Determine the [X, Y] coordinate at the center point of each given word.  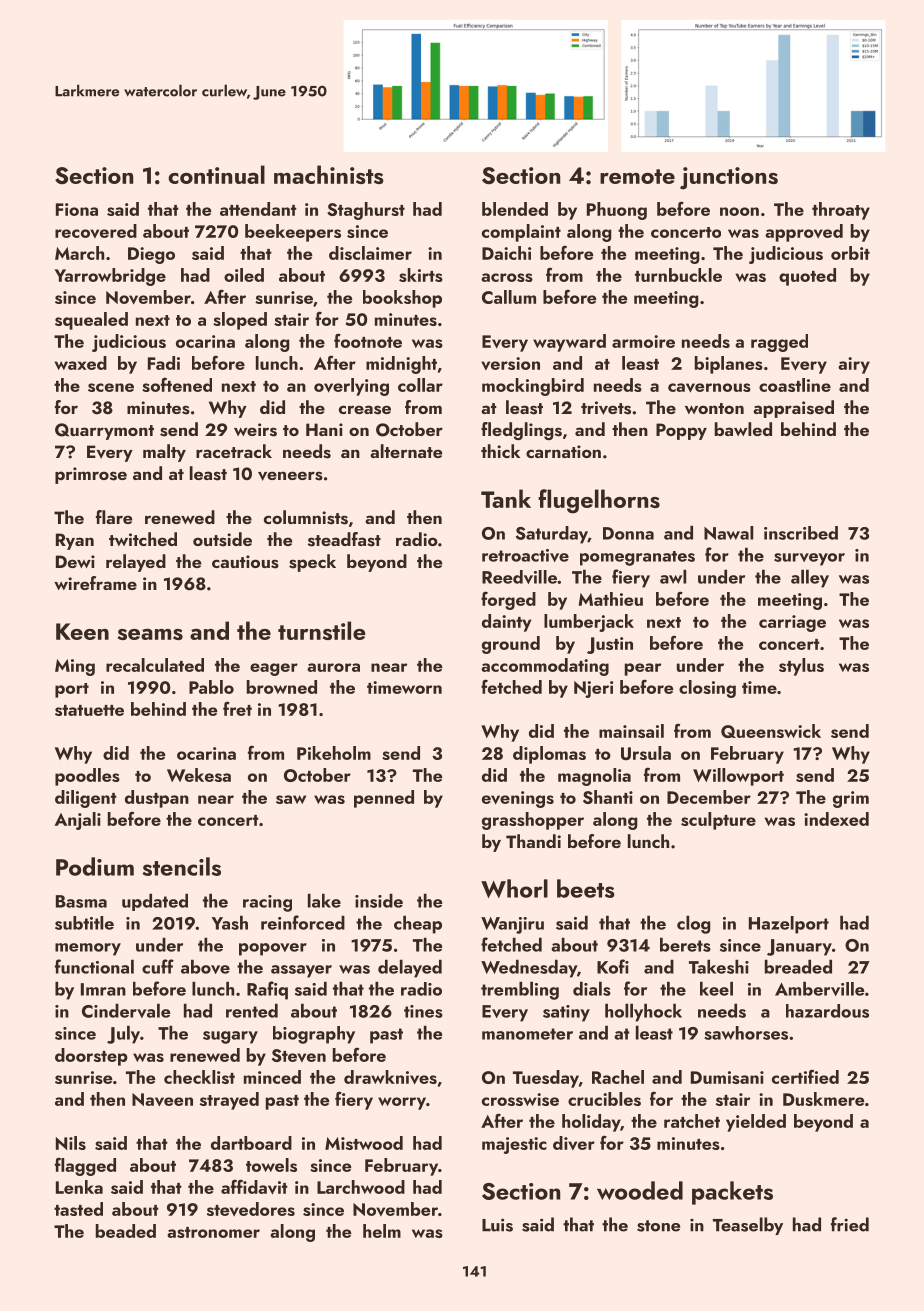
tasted [78, 1209]
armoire [643, 341]
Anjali [78, 821]
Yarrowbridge [110, 277]
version [510, 363]
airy [854, 365]
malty [164, 453]
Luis [497, 1225]
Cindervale [126, 1010]
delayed [410, 968]
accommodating [545, 667]
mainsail [631, 731]
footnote [368, 340]
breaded [798, 966]
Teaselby [748, 1226]
